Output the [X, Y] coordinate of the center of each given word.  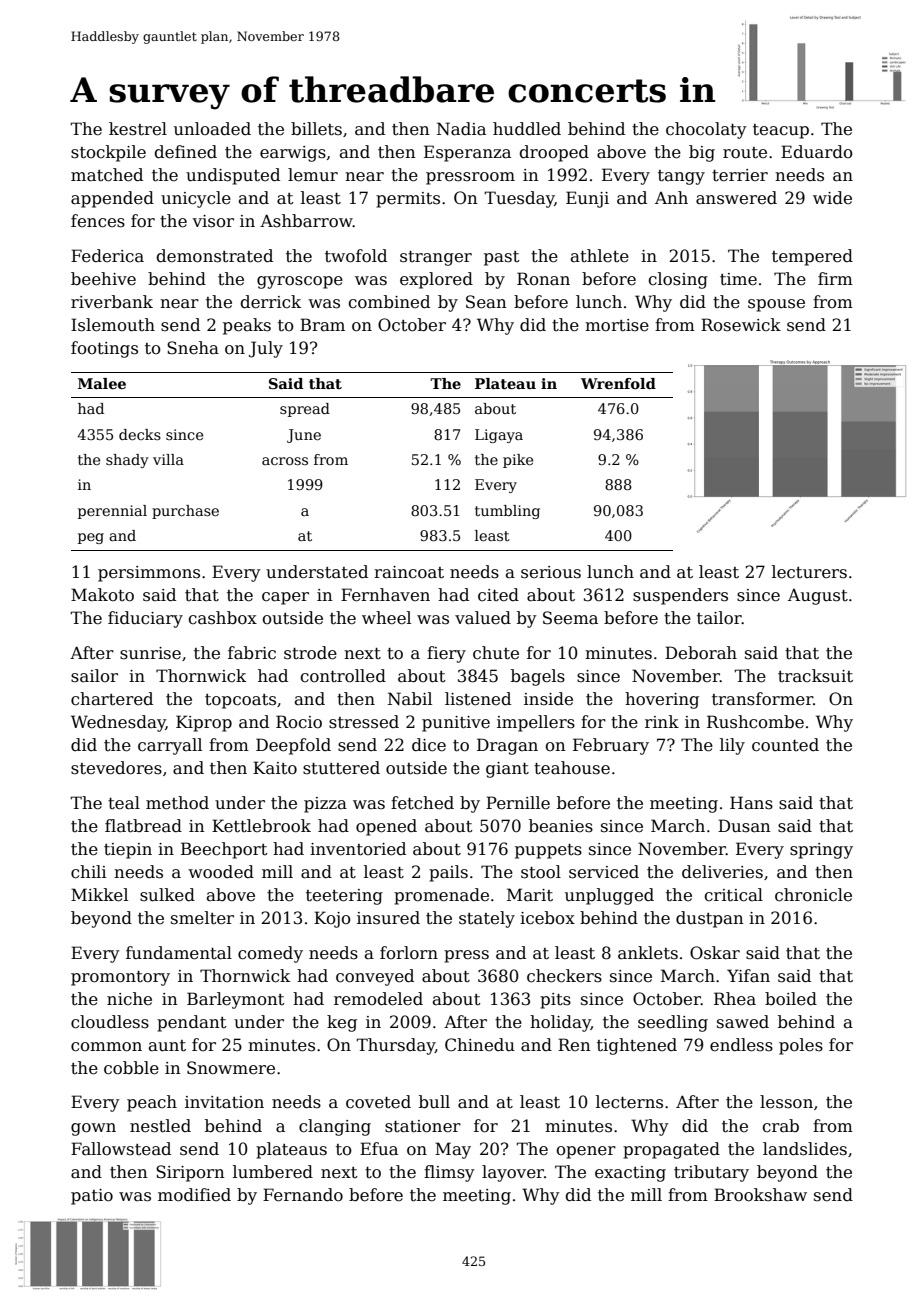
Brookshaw [760, 1195]
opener [586, 1152]
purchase [185, 512]
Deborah [701, 653]
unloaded [212, 129]
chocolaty [706, 130]
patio [92, 1197]
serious [551, 572]
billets [316, 129]
